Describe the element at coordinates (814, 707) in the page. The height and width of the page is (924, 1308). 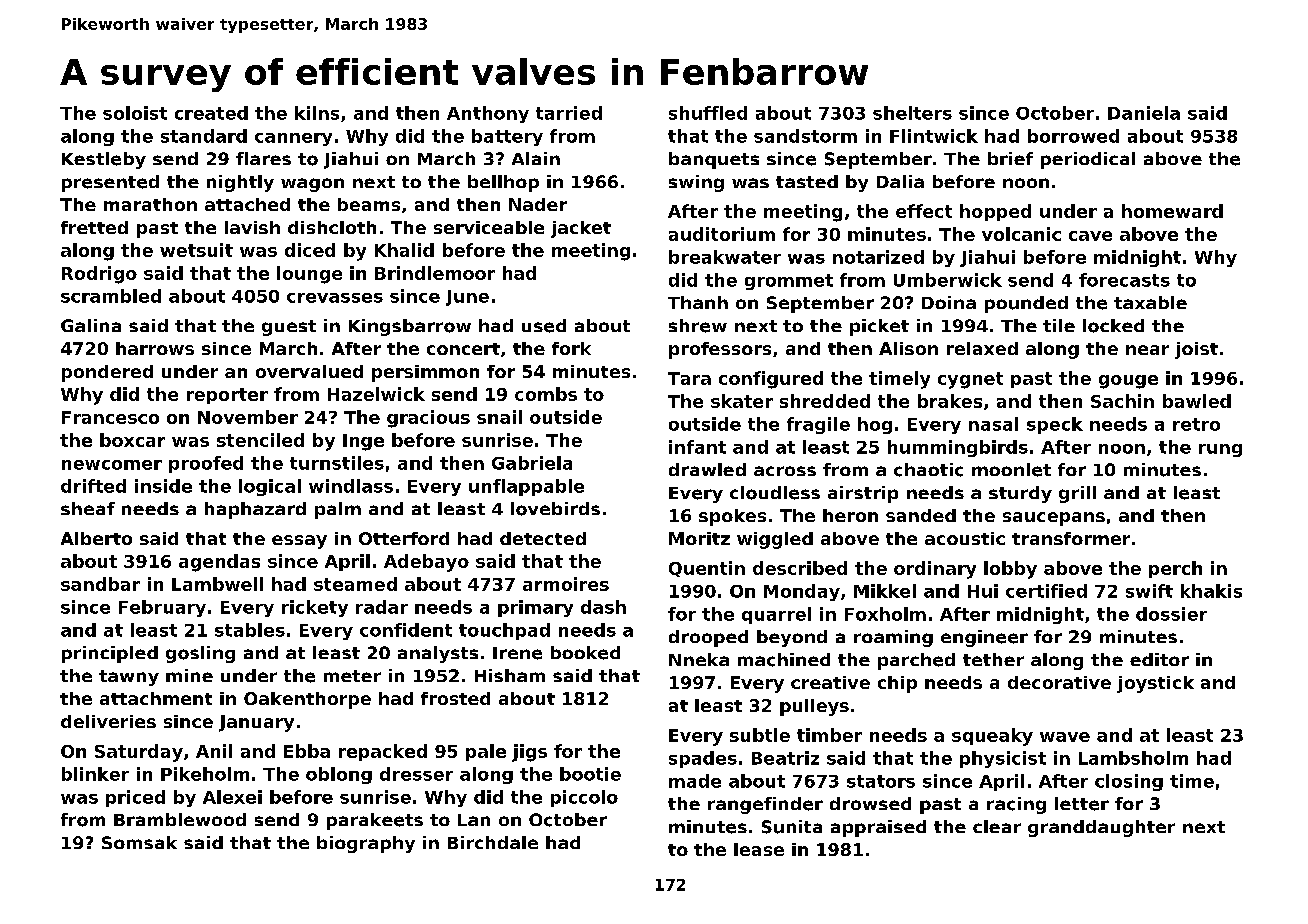
I see `pulleys` at that location.
